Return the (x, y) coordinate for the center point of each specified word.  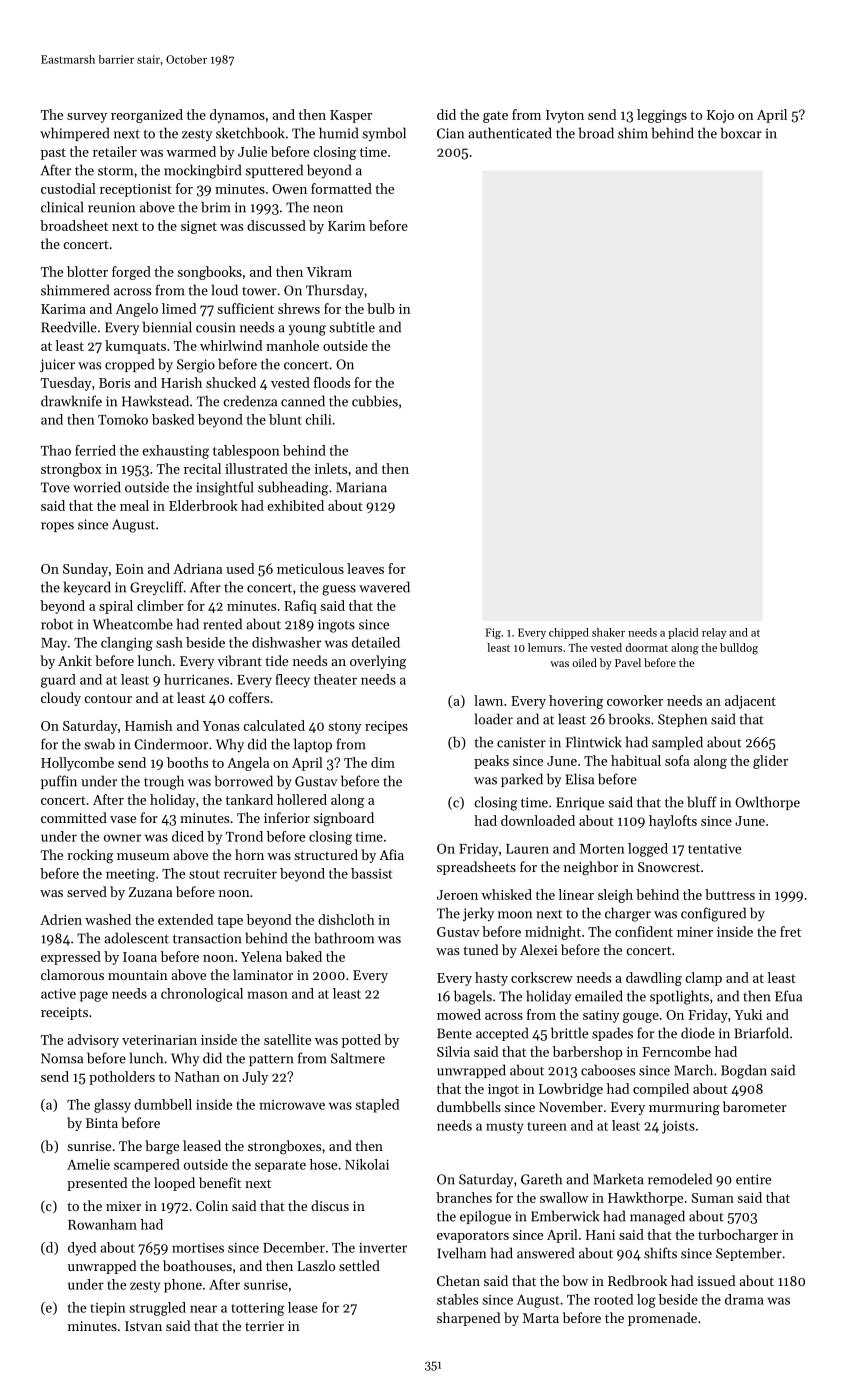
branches (464, 1197)
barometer (755, 1106)
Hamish (149, 725)
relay (714, 633)
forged (131, 273)
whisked (506, 894)
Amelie (88, 1164)
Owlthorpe (767, 803)
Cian (450, 133)
